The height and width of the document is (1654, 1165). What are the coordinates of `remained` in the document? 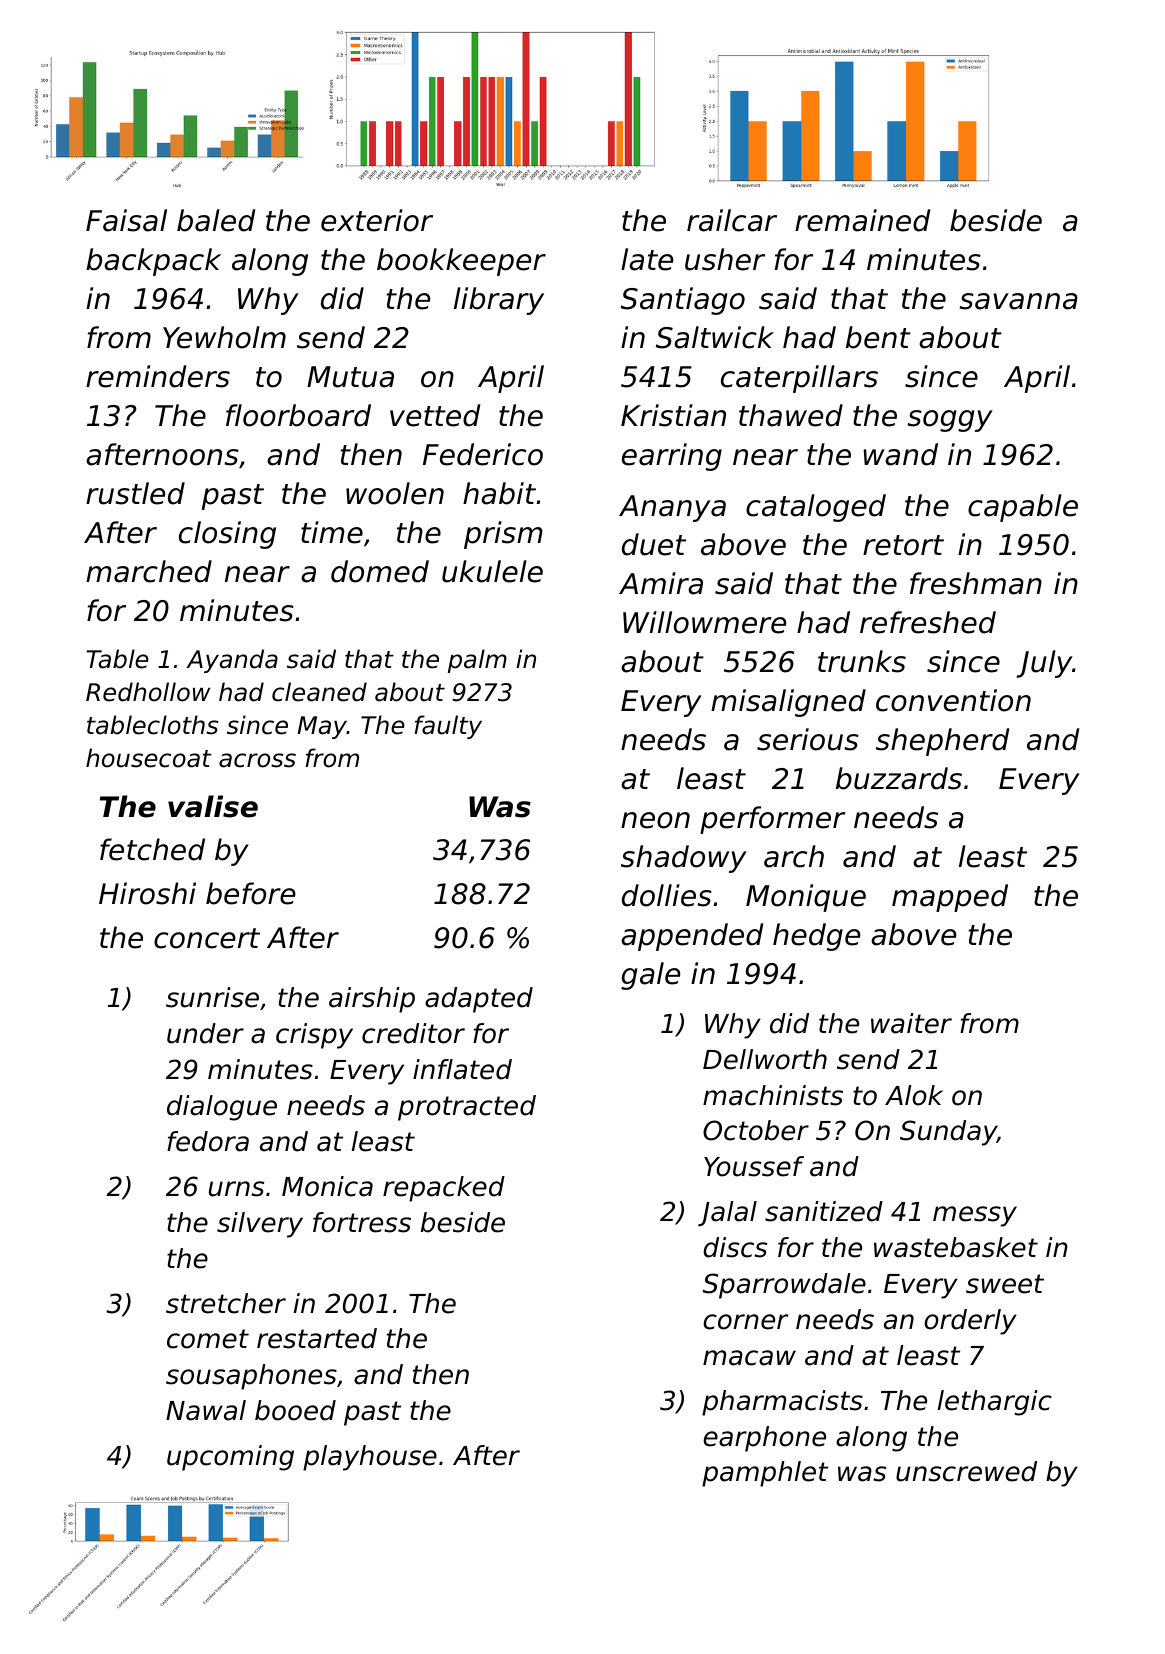 It's located at (862, 220).
